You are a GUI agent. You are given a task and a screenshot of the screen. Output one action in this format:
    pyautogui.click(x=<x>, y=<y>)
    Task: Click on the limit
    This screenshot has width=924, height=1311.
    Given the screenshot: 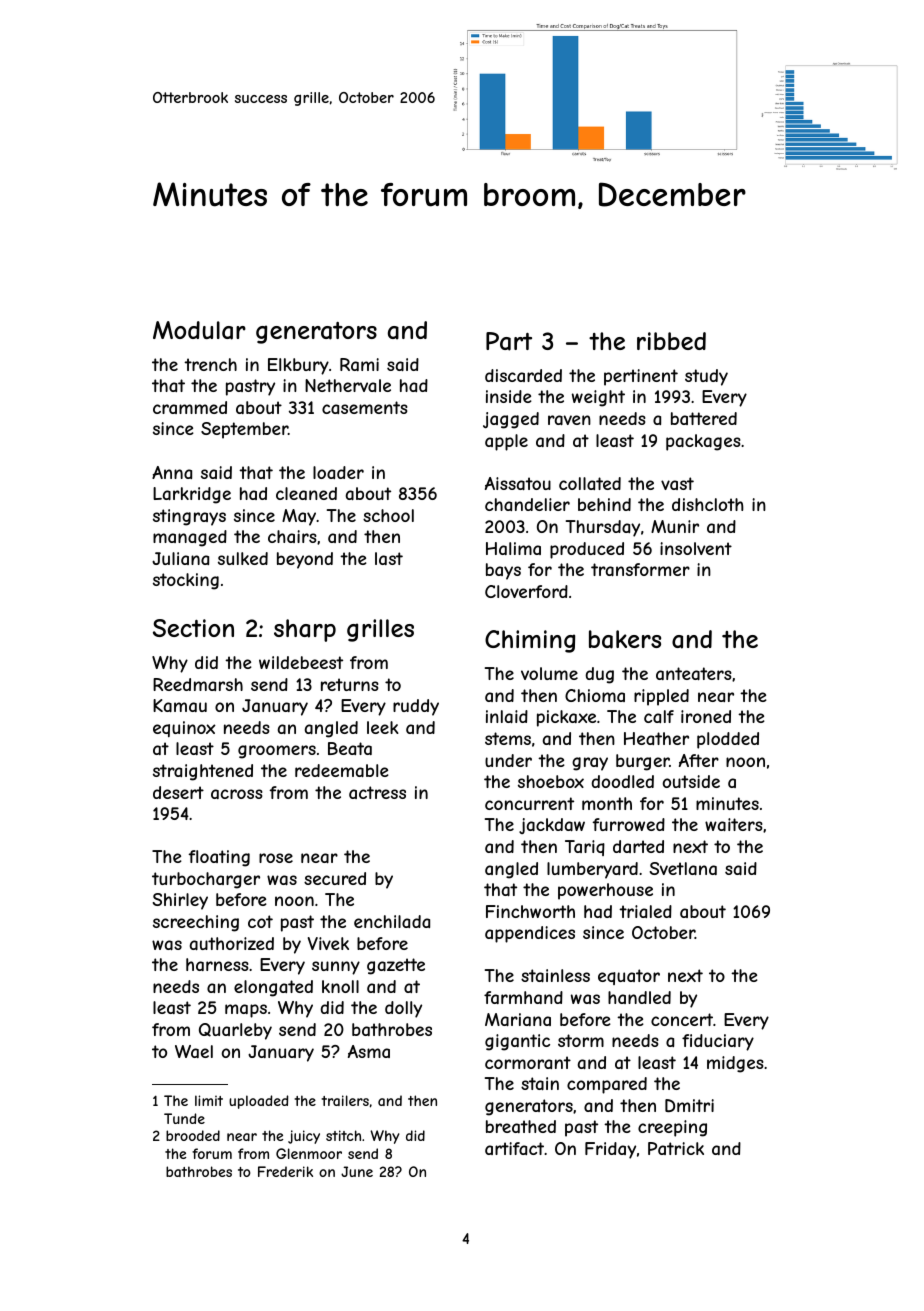 What is the action you would take?
    pyautogui.click(x=209, y=1100)
